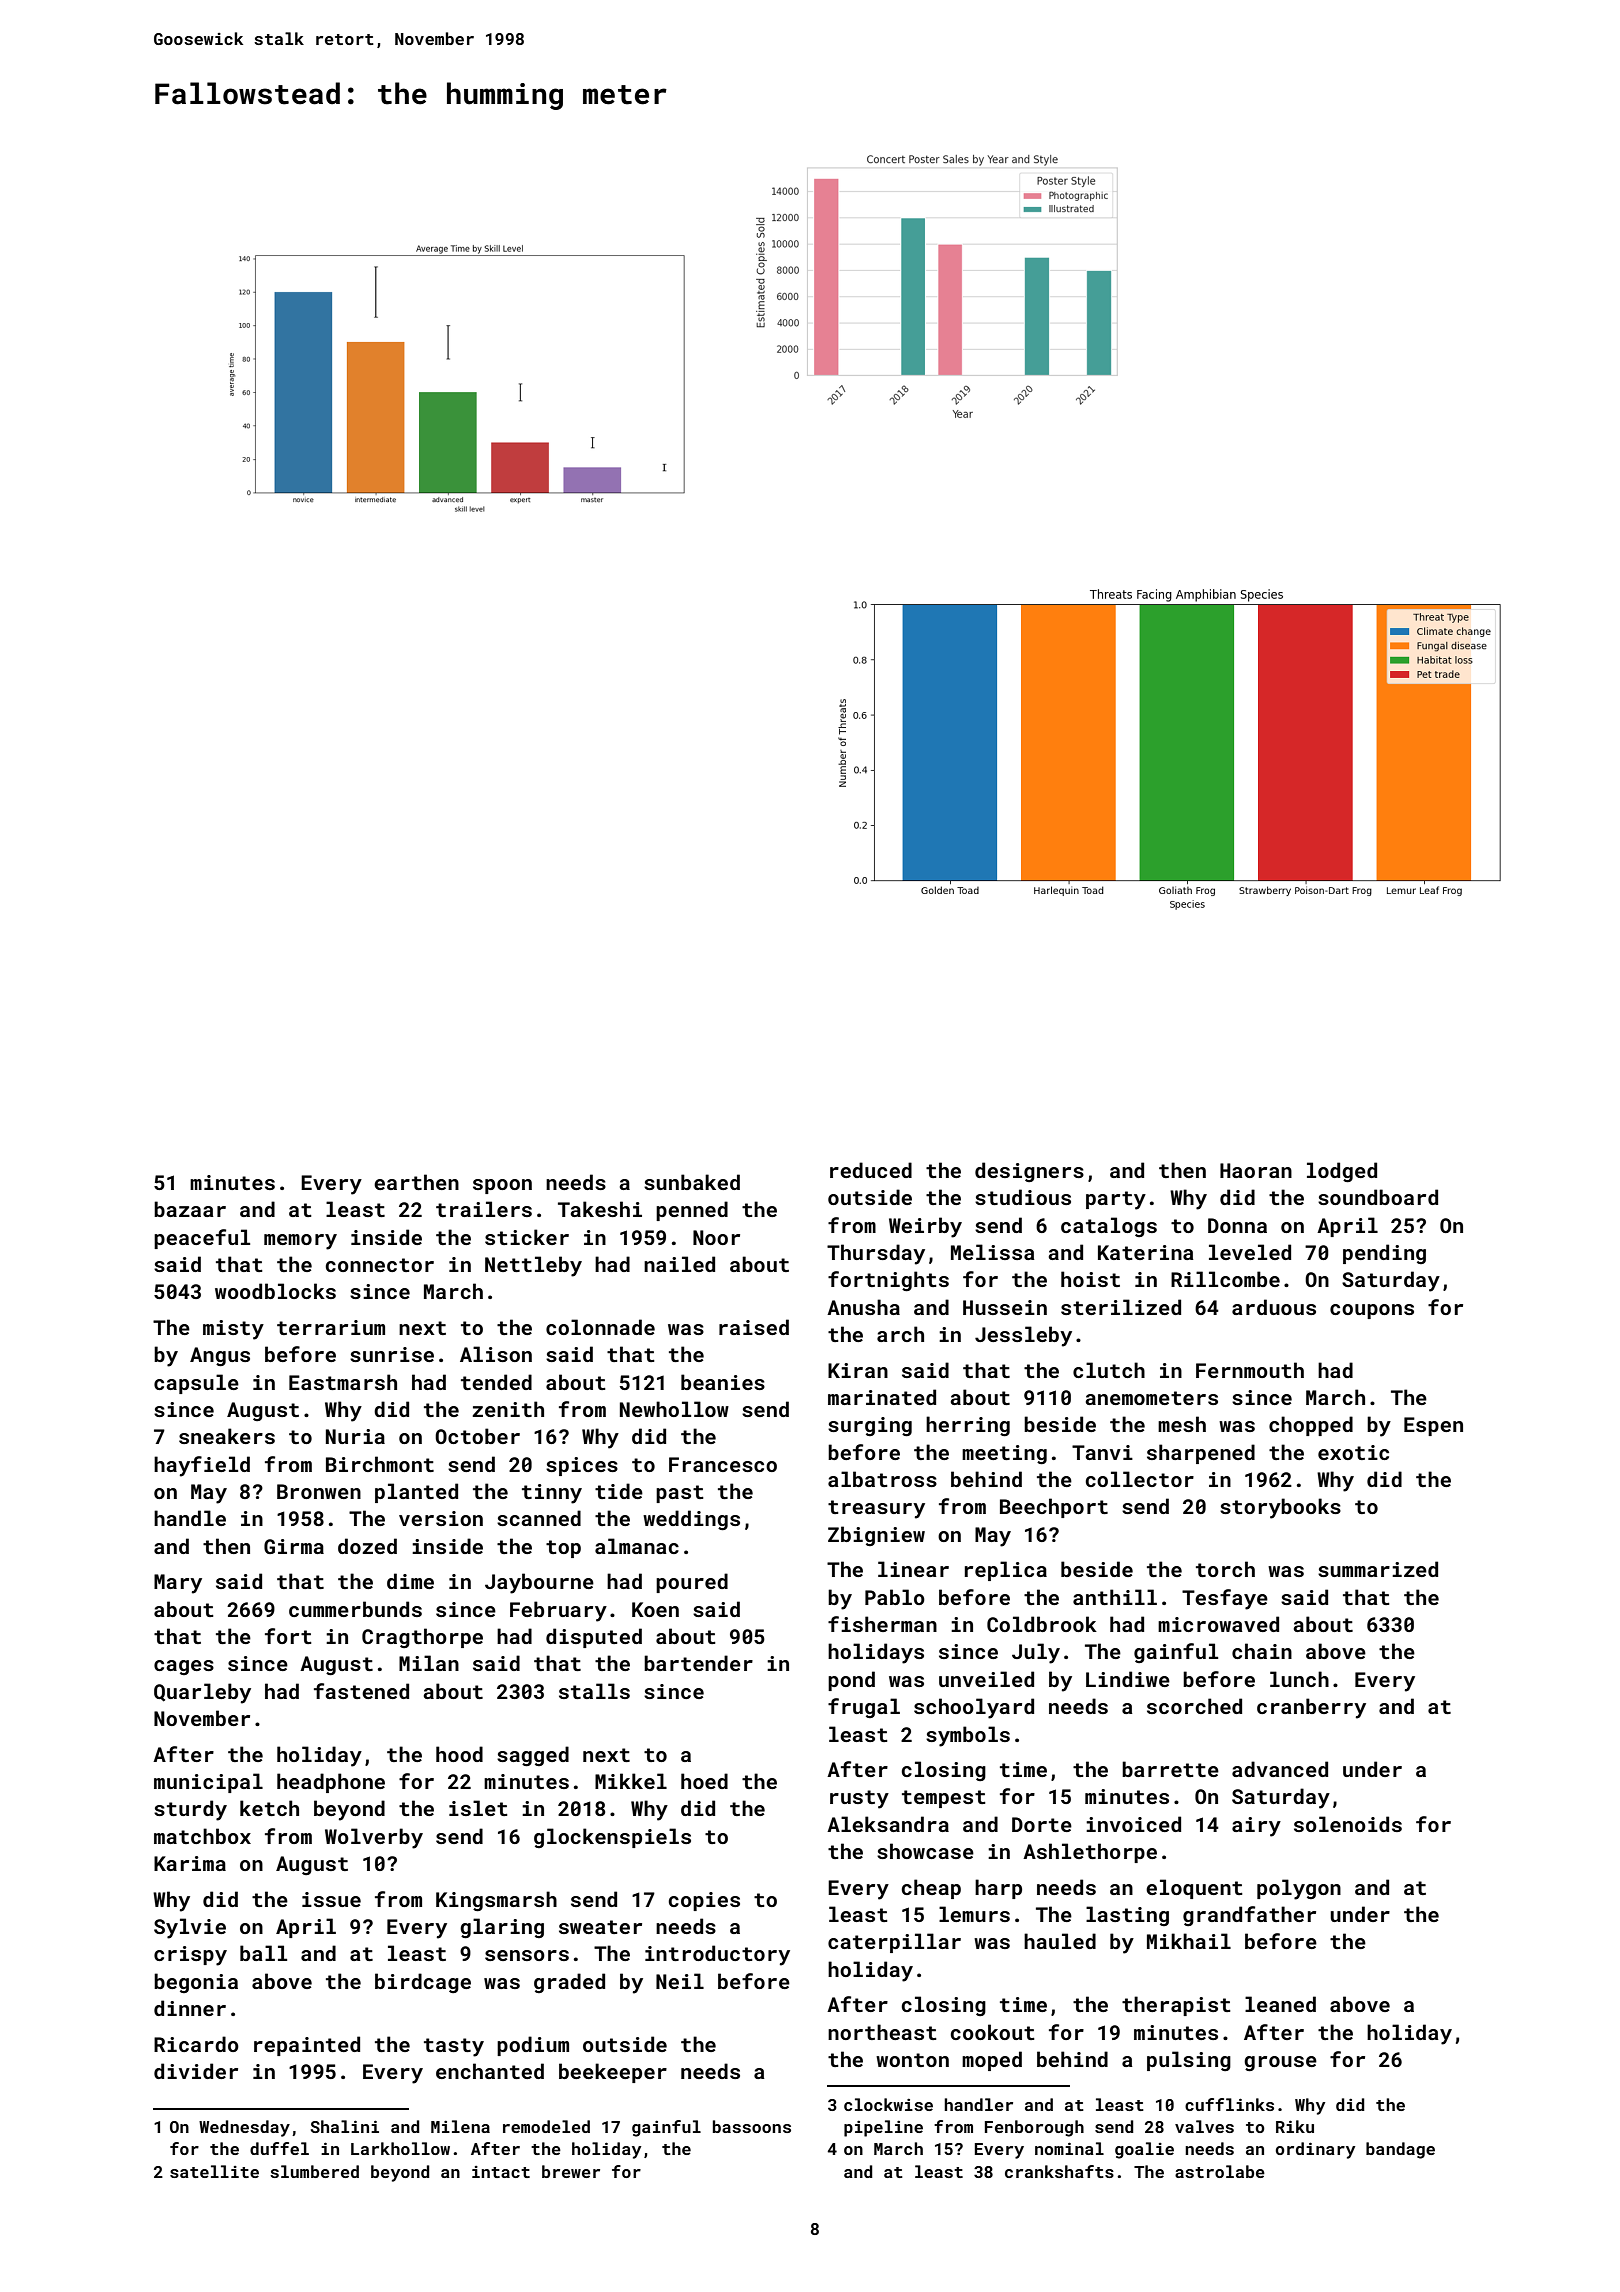 The width and height of the screenshot is (1620, 2292). I want to click on reduced, so click(871, 1170).
